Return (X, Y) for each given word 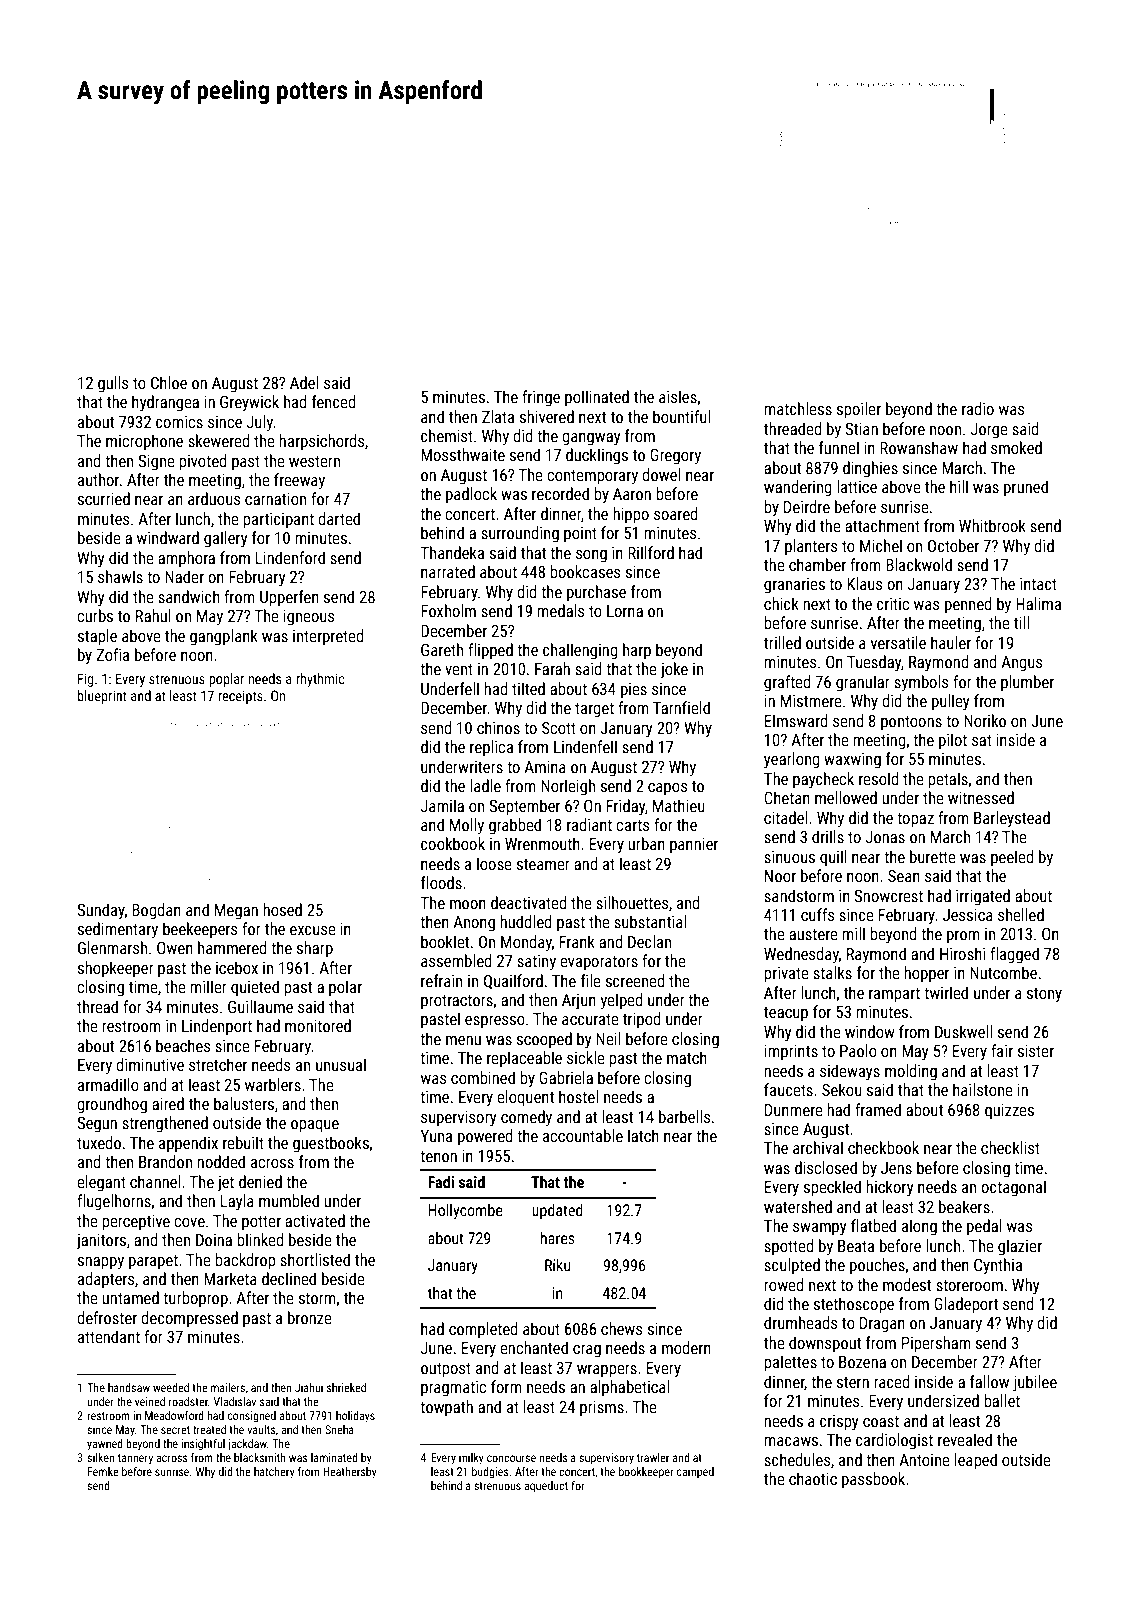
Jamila (442, 805)
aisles (678, 396)
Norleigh (568, 787)
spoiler (859, 410)
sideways (850, 1072)
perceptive (136, 1223)
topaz (915, 820)
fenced (334, 401)
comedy (526, 1118)
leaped (976, 1461)
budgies (490, 1473)
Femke (103, 1471)
